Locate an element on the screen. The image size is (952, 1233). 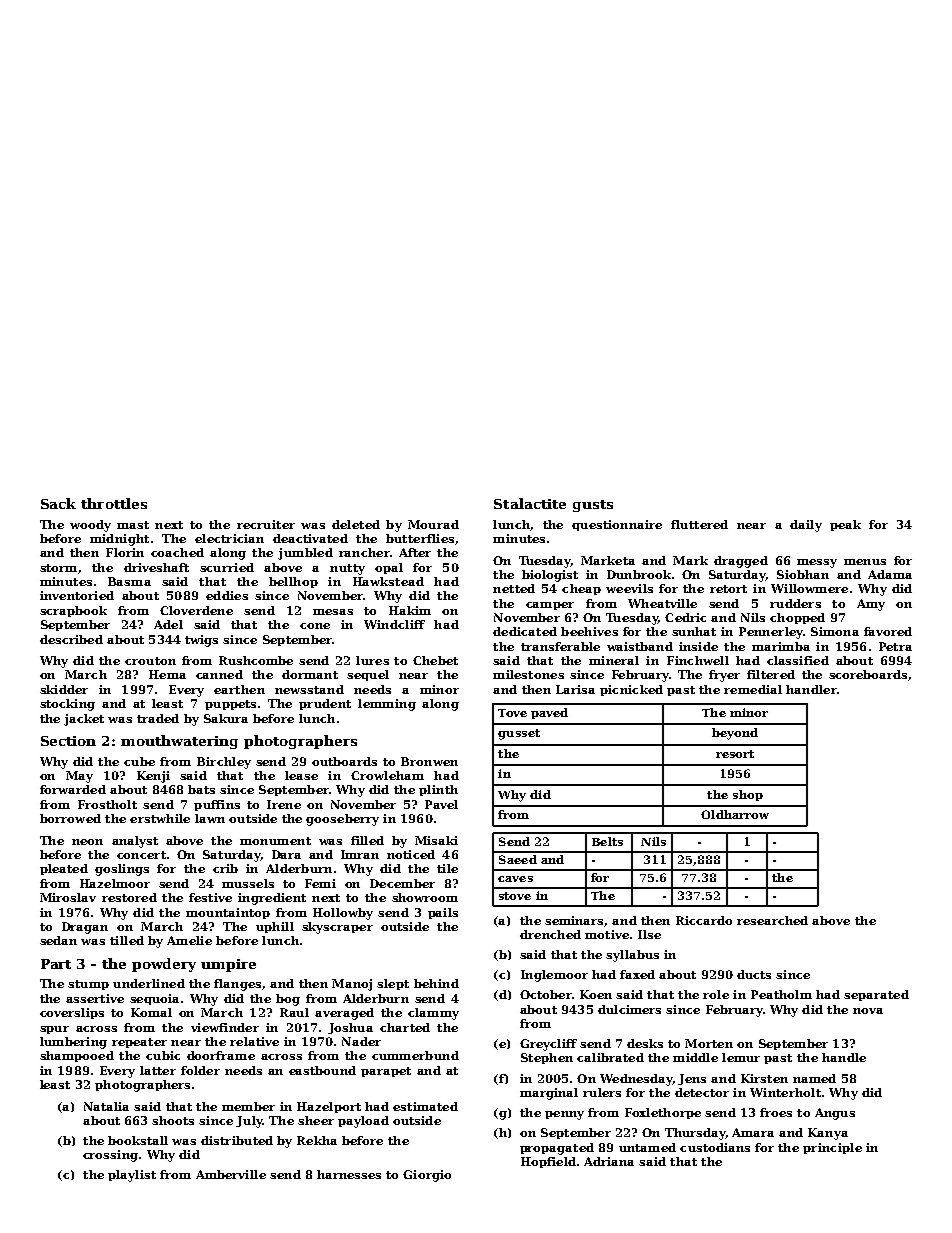
latter is located at coordinates (158, 1070).
